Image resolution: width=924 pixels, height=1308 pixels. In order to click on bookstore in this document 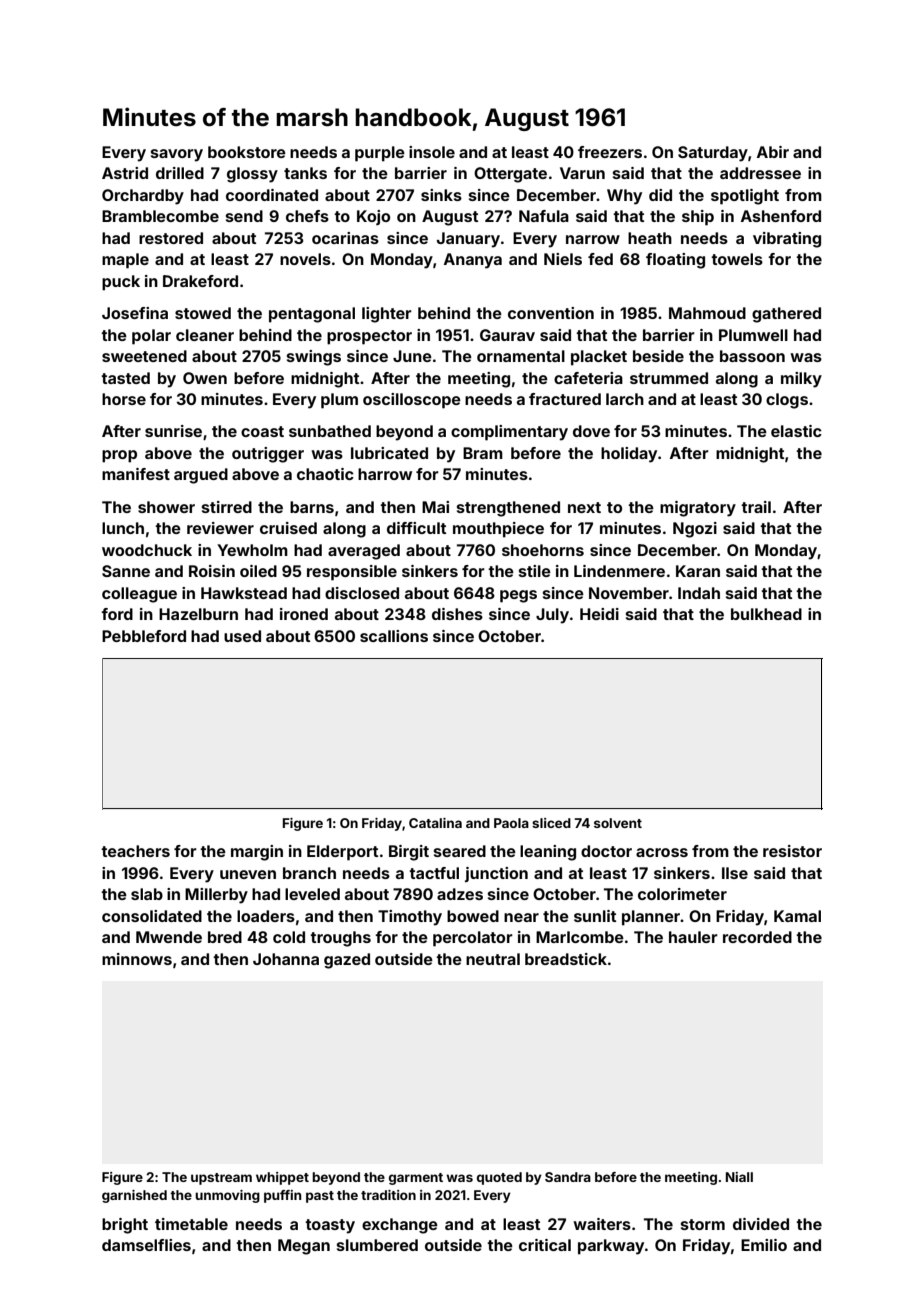, I will do `click(247, 152)`.
